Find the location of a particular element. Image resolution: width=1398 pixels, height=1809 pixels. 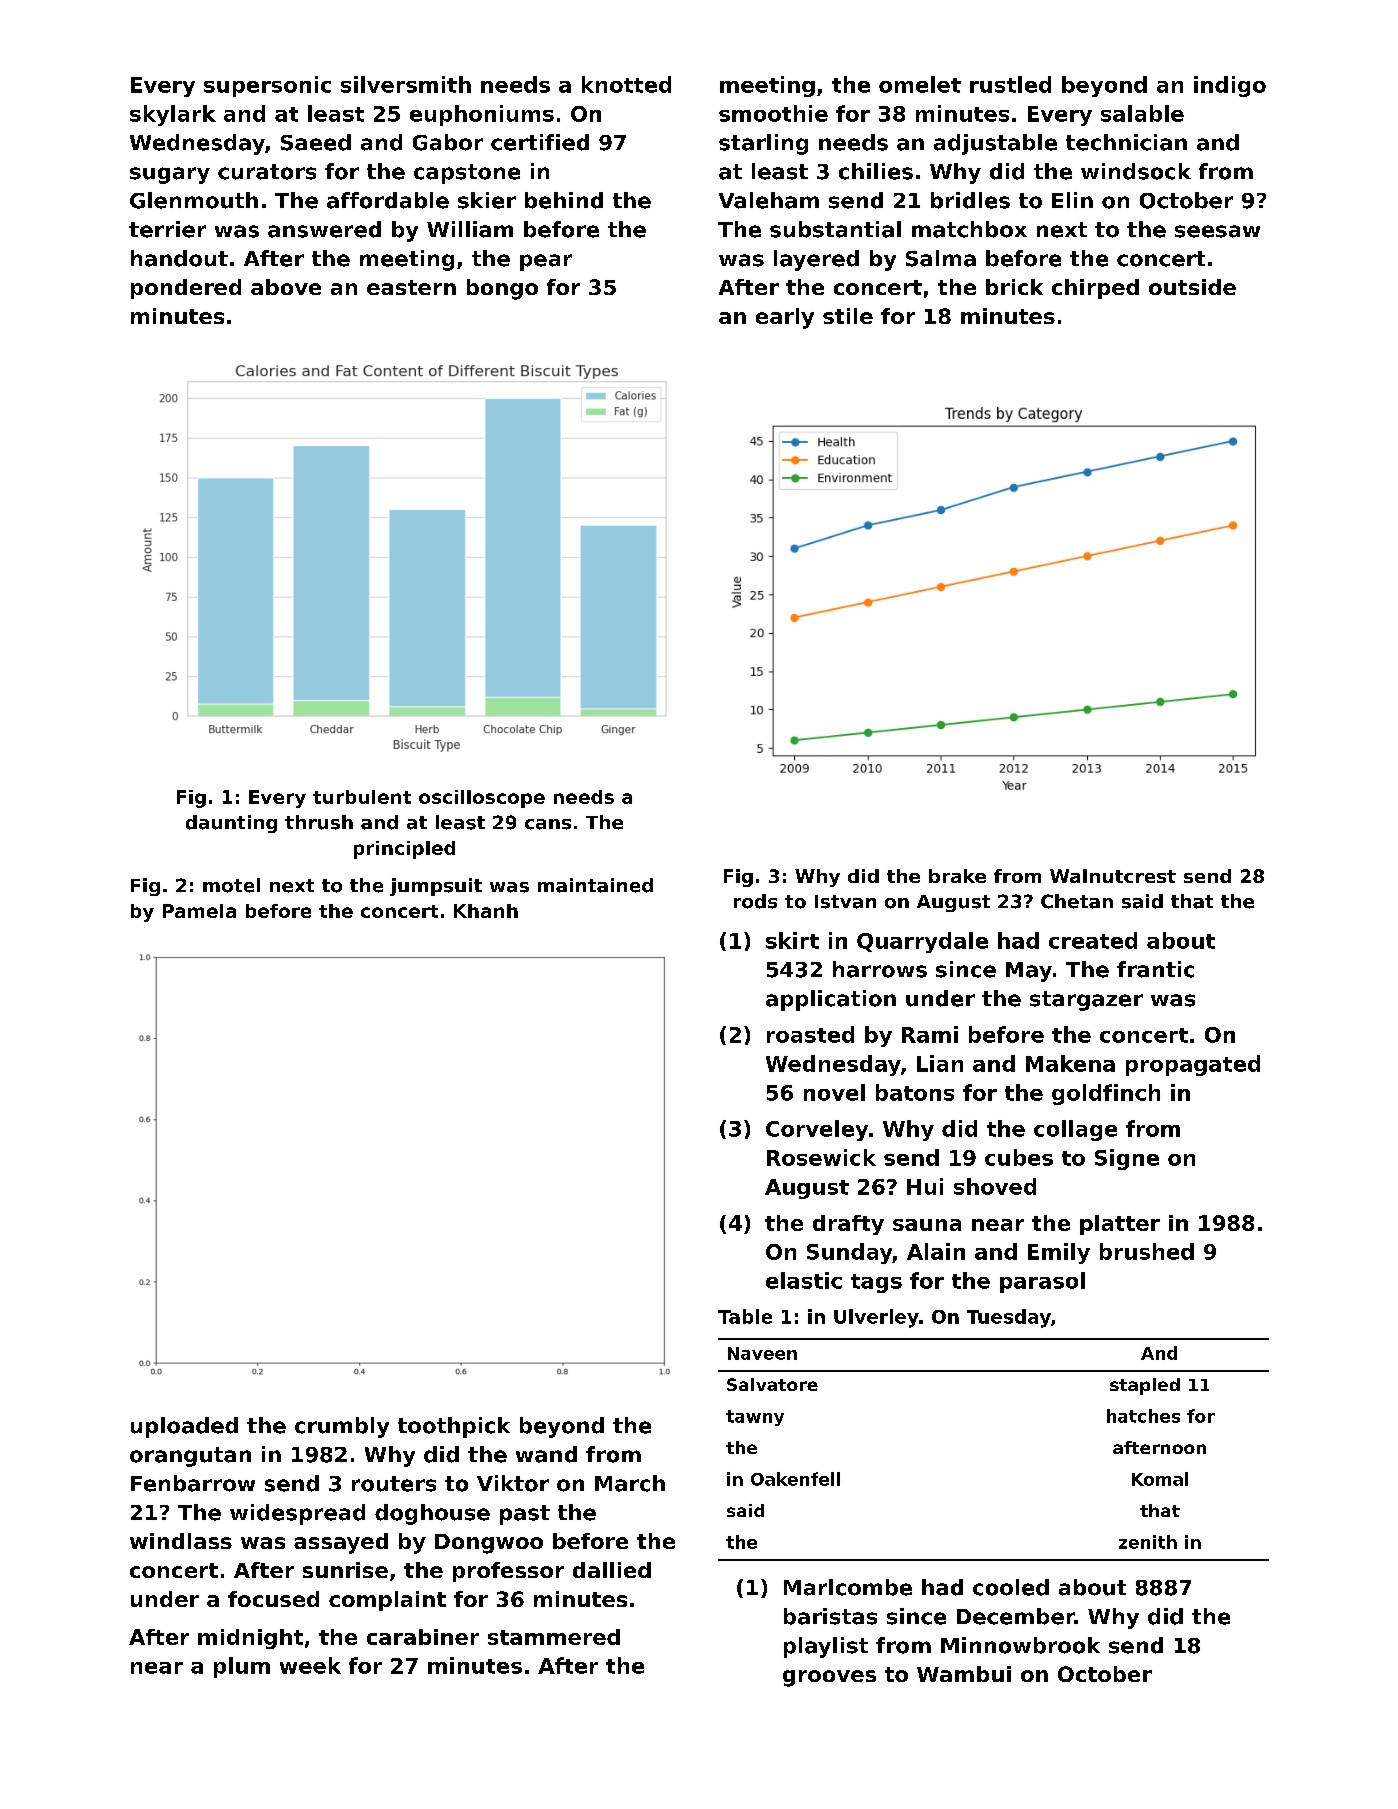

maintained is located at coordinates (595, 885).
